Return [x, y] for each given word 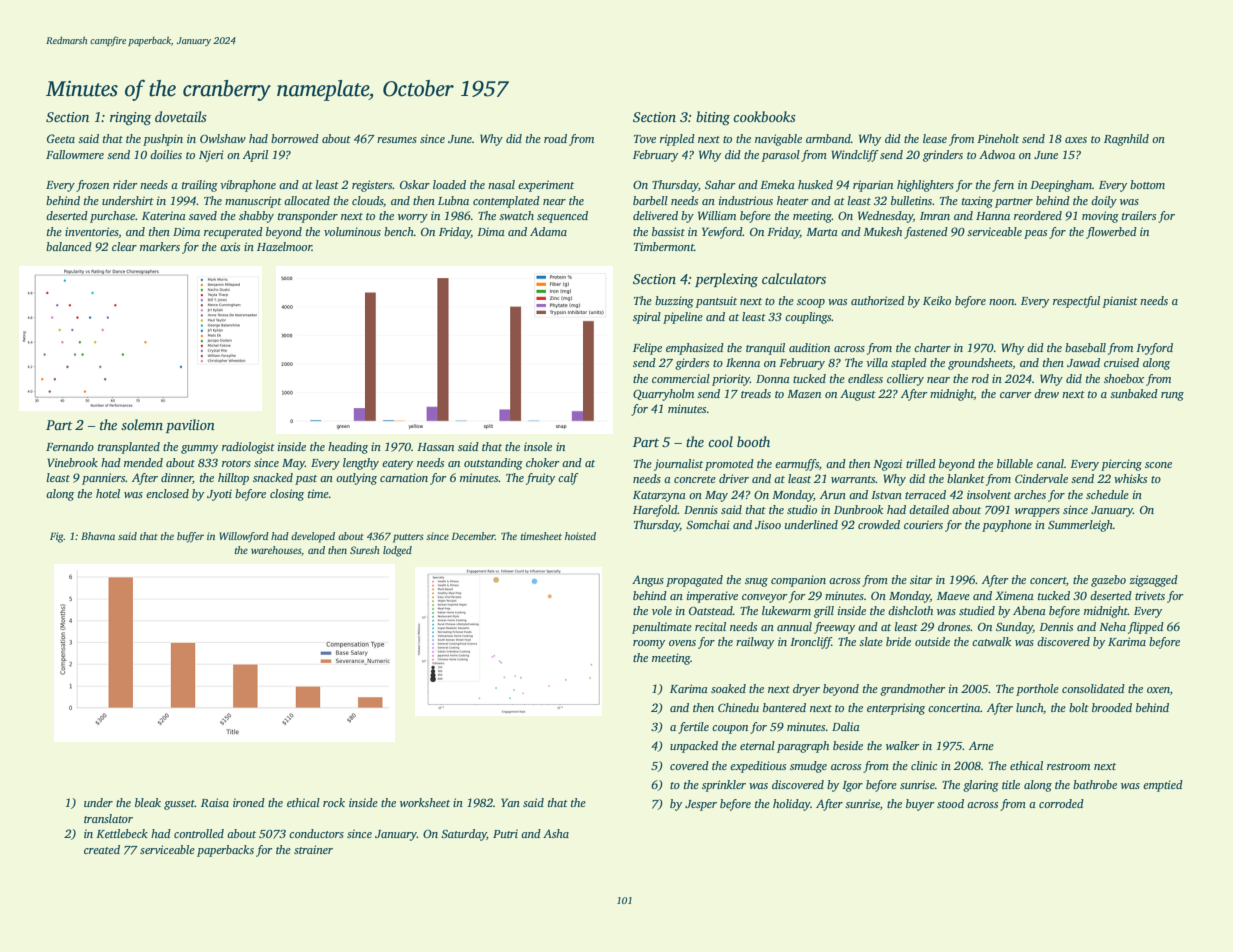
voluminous [352, 231]
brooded [1112, 707]
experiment [546, 186]
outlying [356, 479]
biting [713, 118]
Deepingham [1061, 186]
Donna [773, 379]
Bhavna [98, 536]
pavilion [190, 426]
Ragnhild [1126, 140]
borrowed [295, 138]
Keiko [937, 300]
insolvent [989, 494]
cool [720, 441]
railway [755, 643]
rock [334, 802]
